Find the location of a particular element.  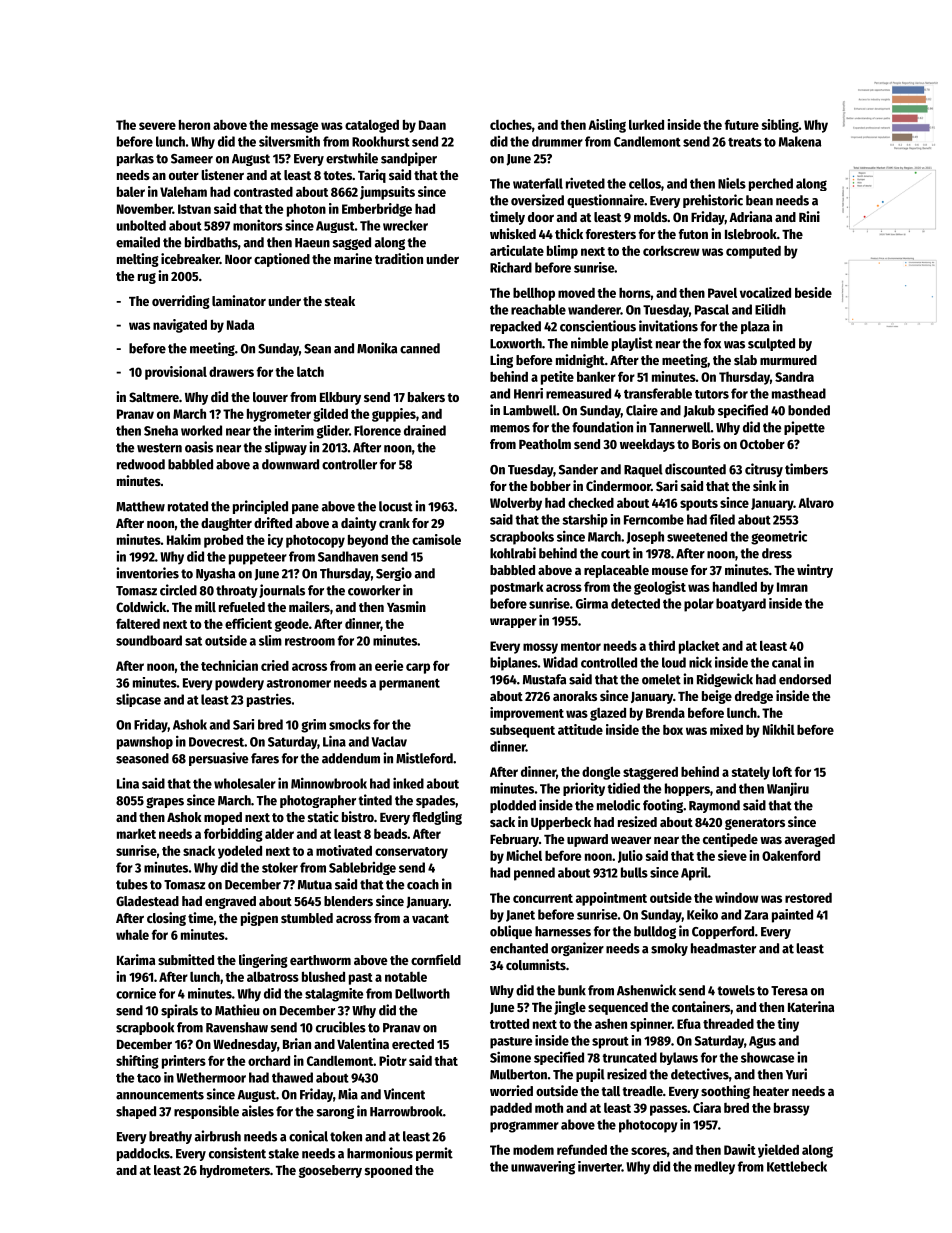

postmark is located at coordinates (517, 588).
